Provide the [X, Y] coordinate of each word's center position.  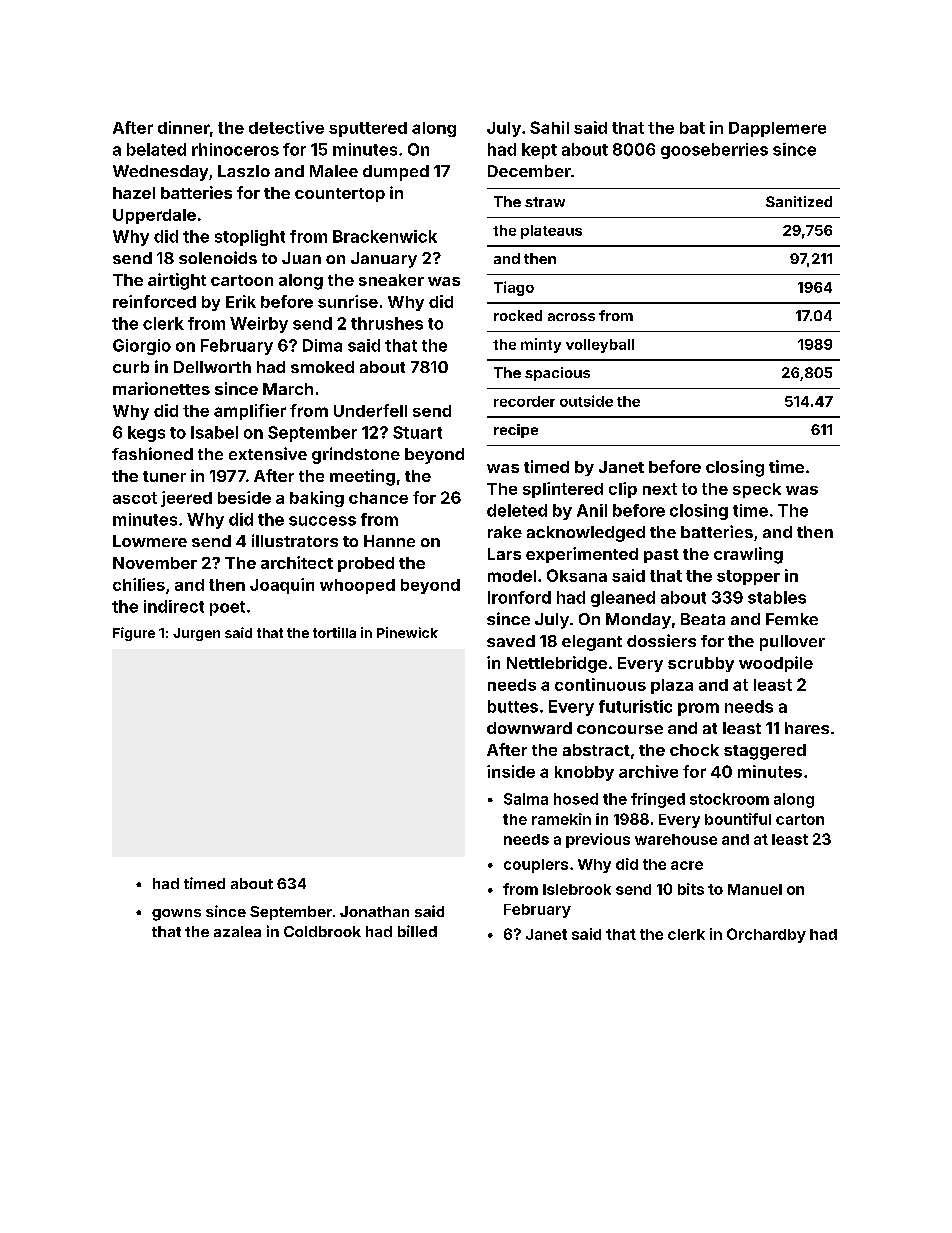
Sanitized [799, 201]
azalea [237, 931]
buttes [513, 706]
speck [757, 490]
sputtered [368, 129]
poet [227, 608]
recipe [516, 431]
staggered [765, 752]
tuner [164, 476]
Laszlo [244, 171]
